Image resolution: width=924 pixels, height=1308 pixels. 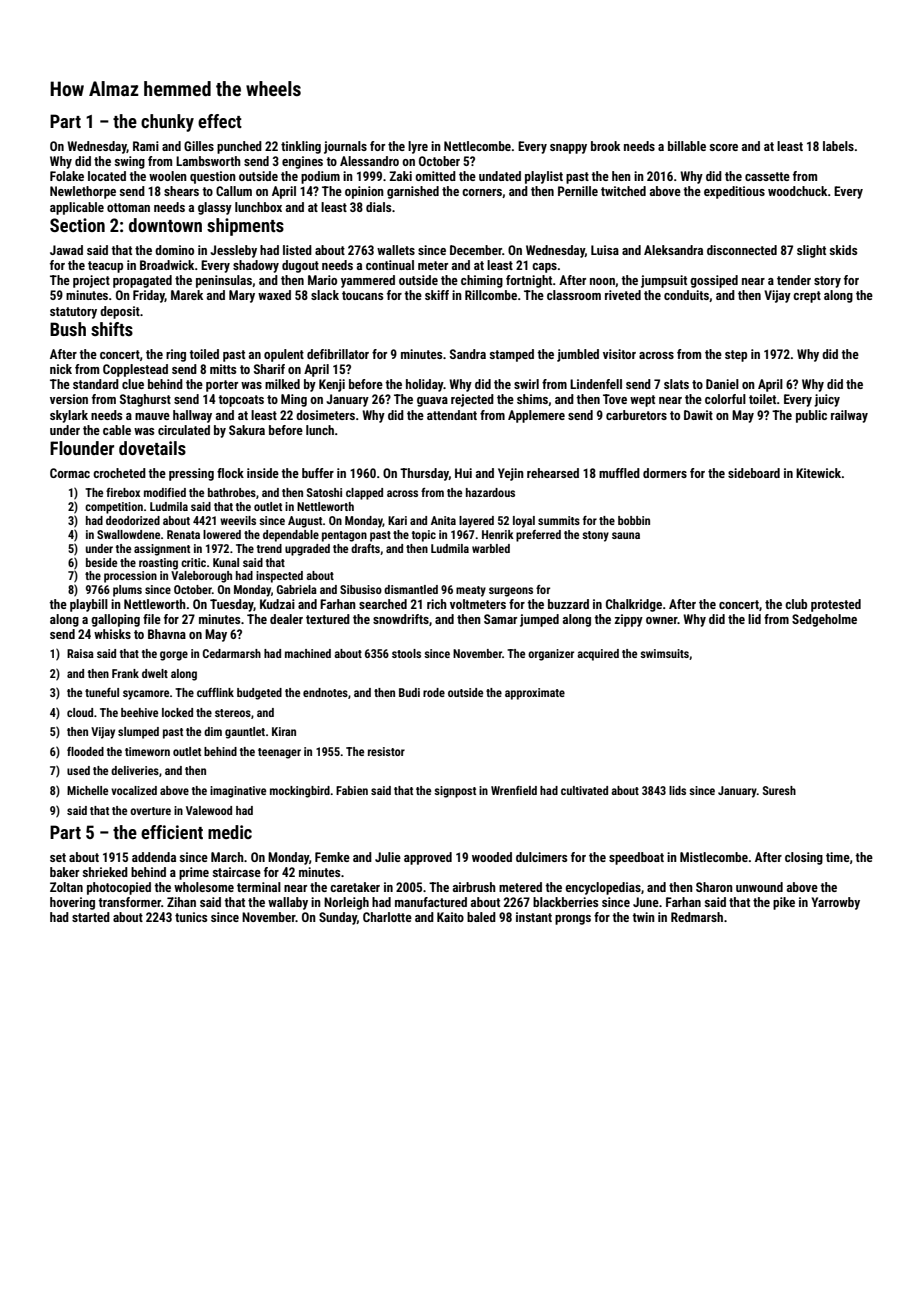 What do you see at coordinates (511, 592) in the screenshot?
I see `surgeons` at bounding box center [511, 592].
